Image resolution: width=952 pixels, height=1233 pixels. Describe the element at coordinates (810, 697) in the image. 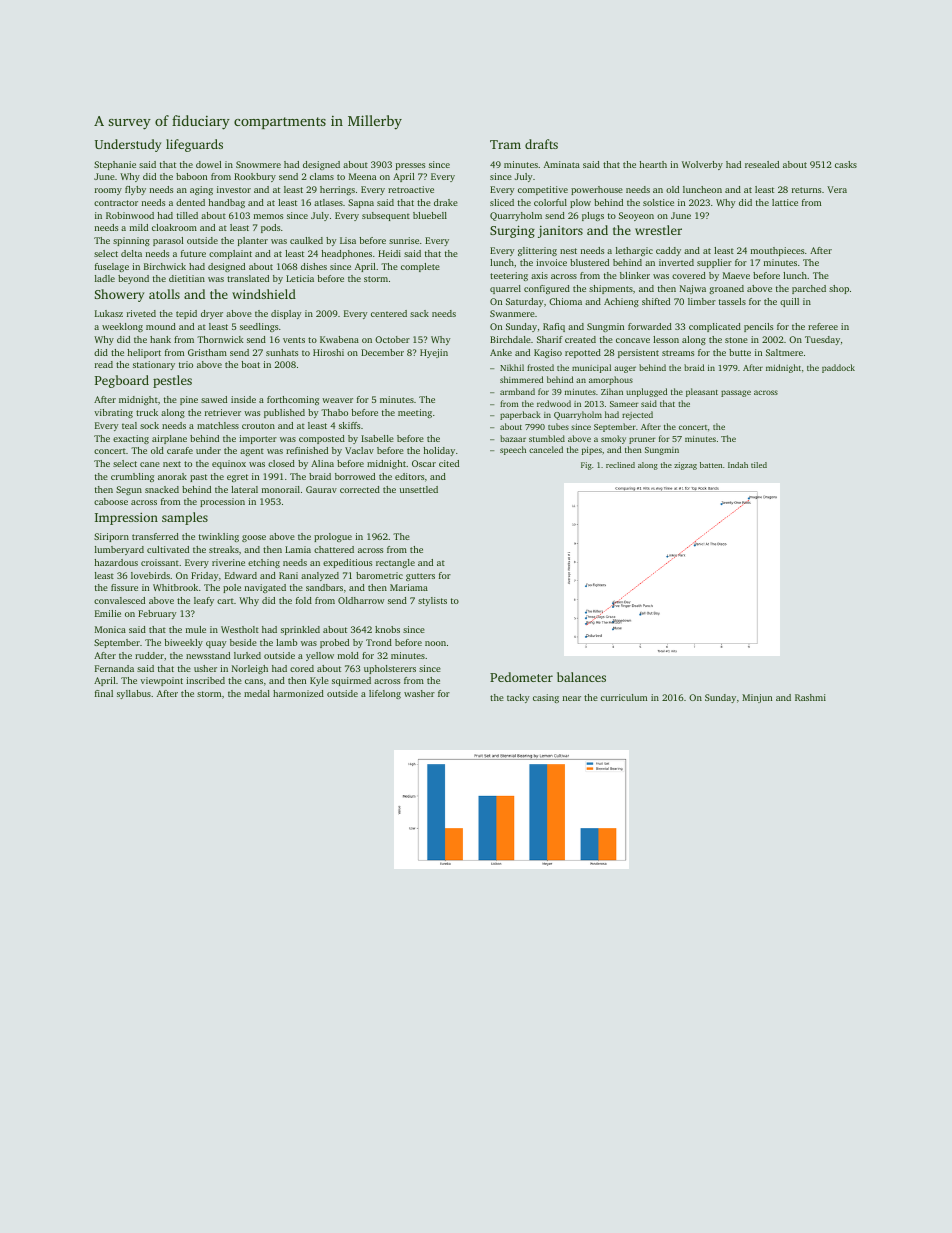

I see `Rashmi` at that location.
